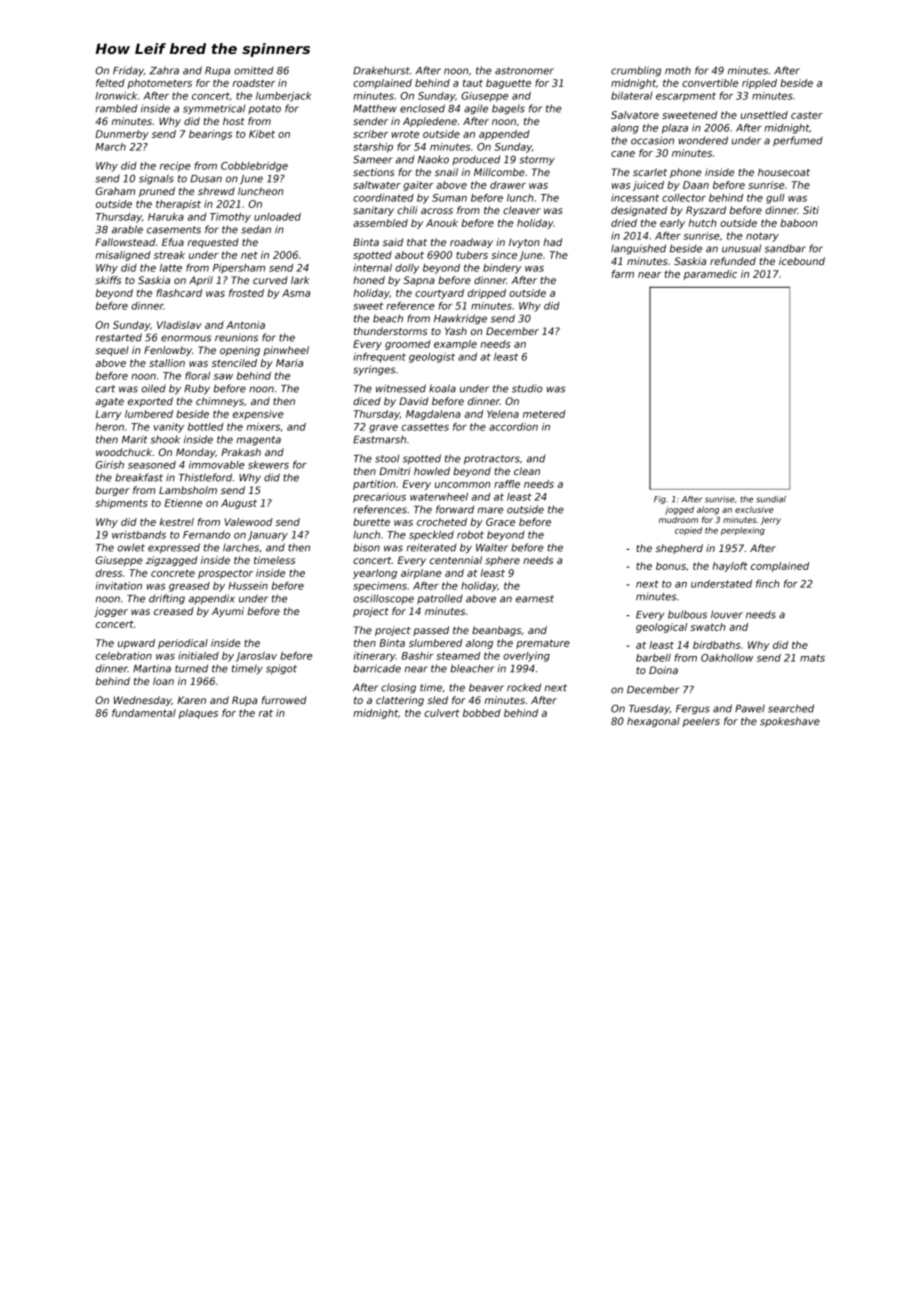 The height and width of the document is (1308, 924). I want to click on Daan, so click(696, 185).
